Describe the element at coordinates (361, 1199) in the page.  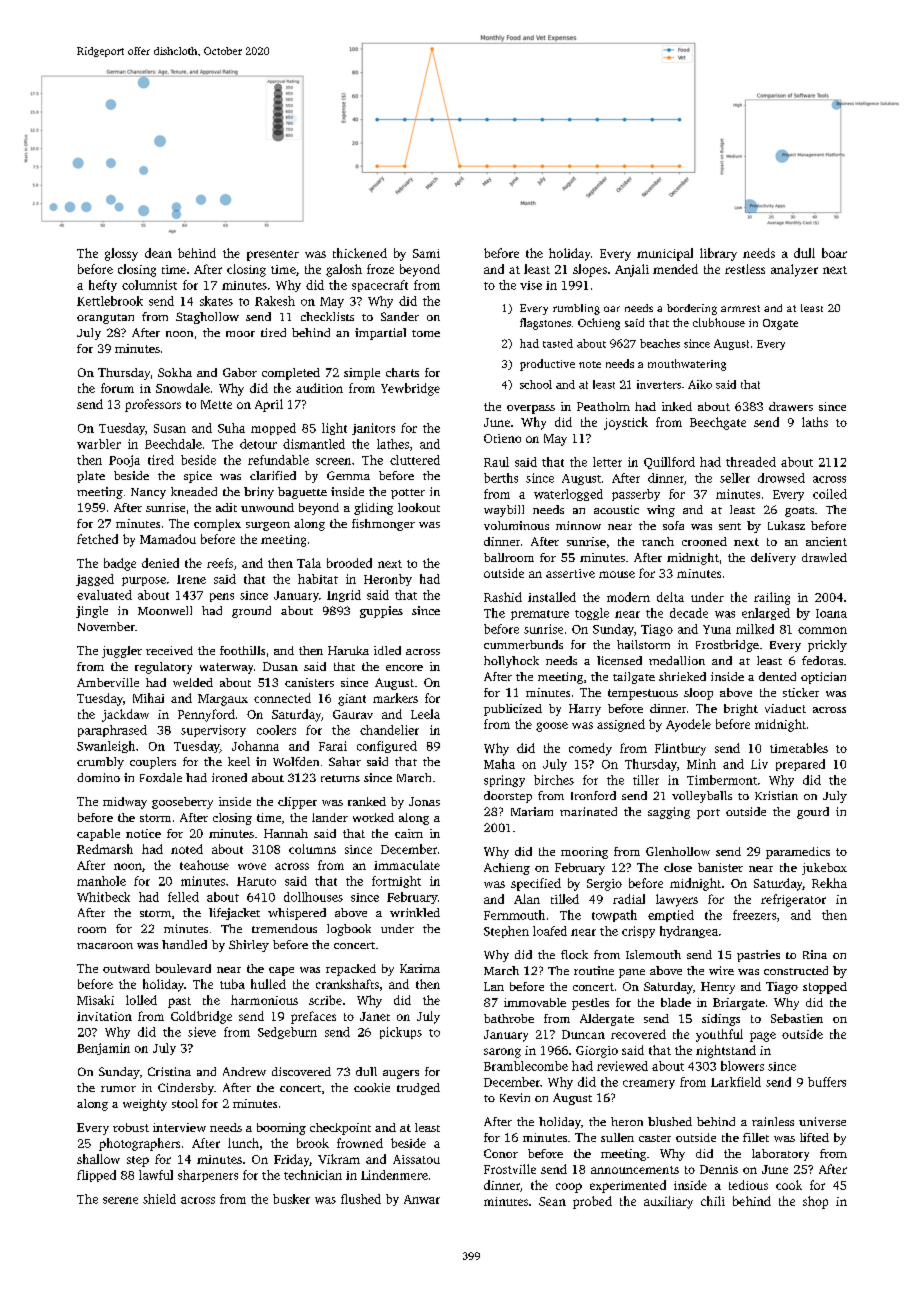
I see `flushed` at that location.
